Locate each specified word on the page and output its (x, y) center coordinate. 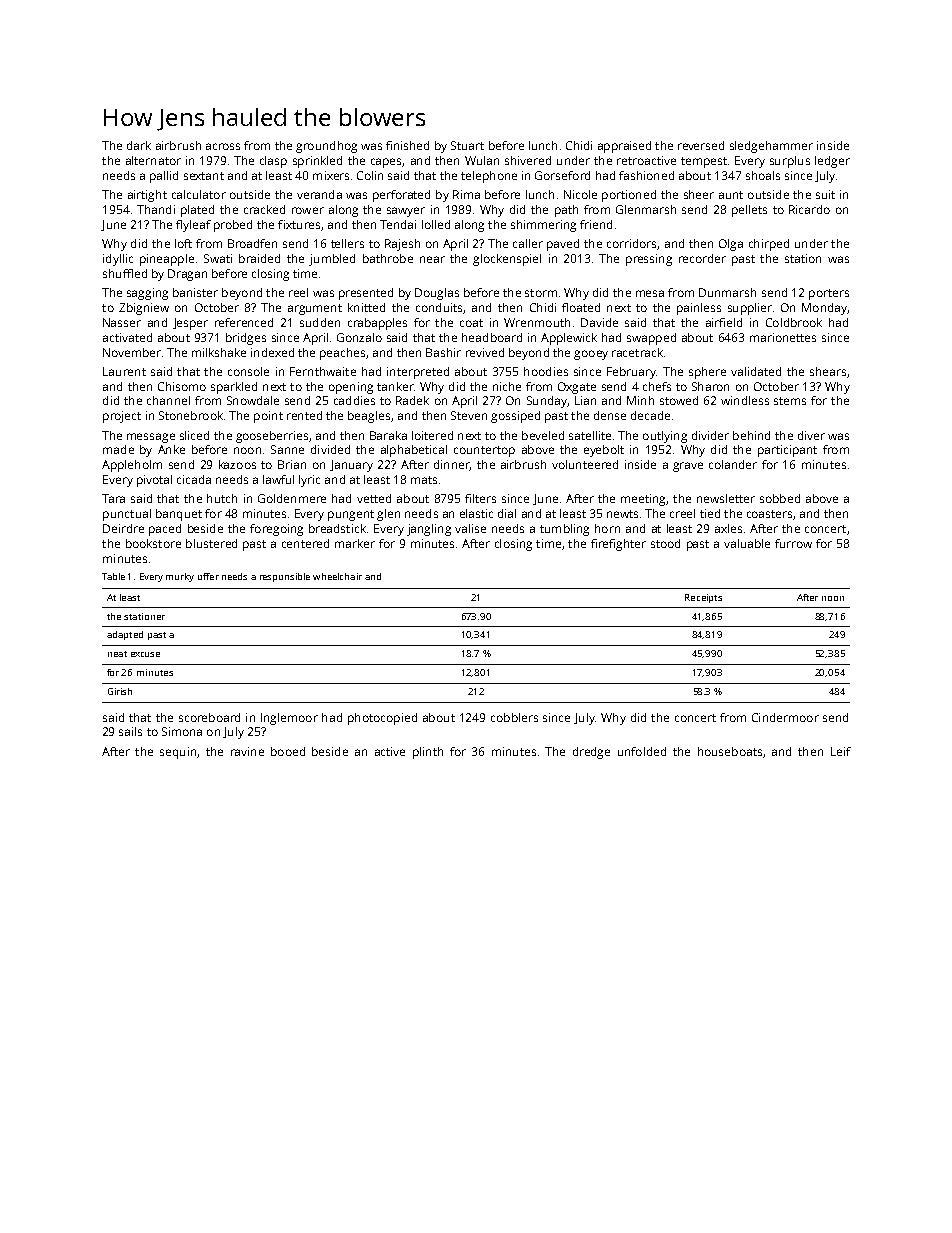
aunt (731, 195)
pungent (351, 515)
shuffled (125, 273)
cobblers (514, 717)
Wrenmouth (537, 322)
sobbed (780, 498)
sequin (178, 753)
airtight (147, 196)
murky (180, 577)
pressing (649, 260)
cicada (194, 479)
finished (407, 145)
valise (470, 528)
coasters (769, 514)
